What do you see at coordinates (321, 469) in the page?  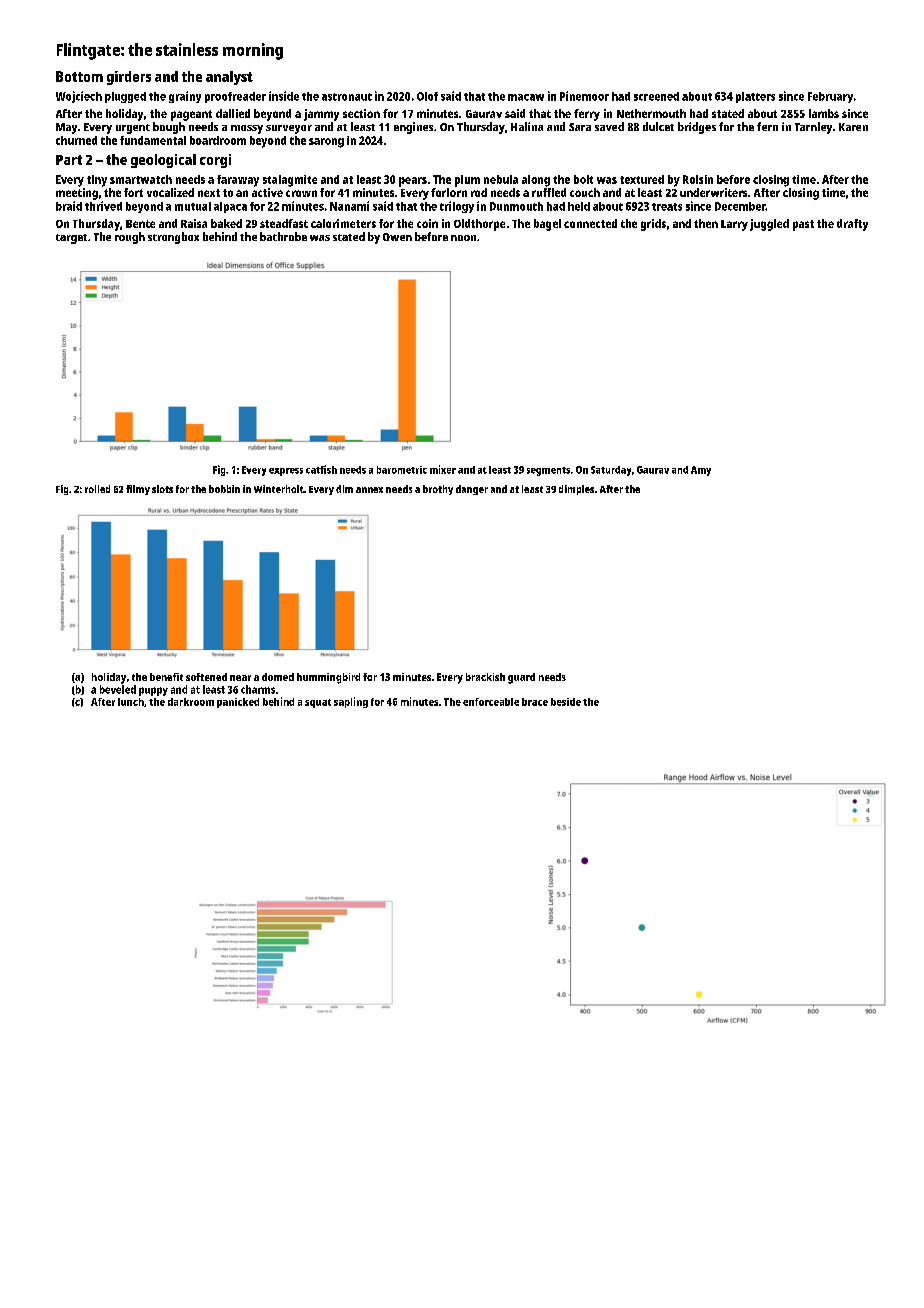 I see `catfish` at bounding box center [321, 469].
